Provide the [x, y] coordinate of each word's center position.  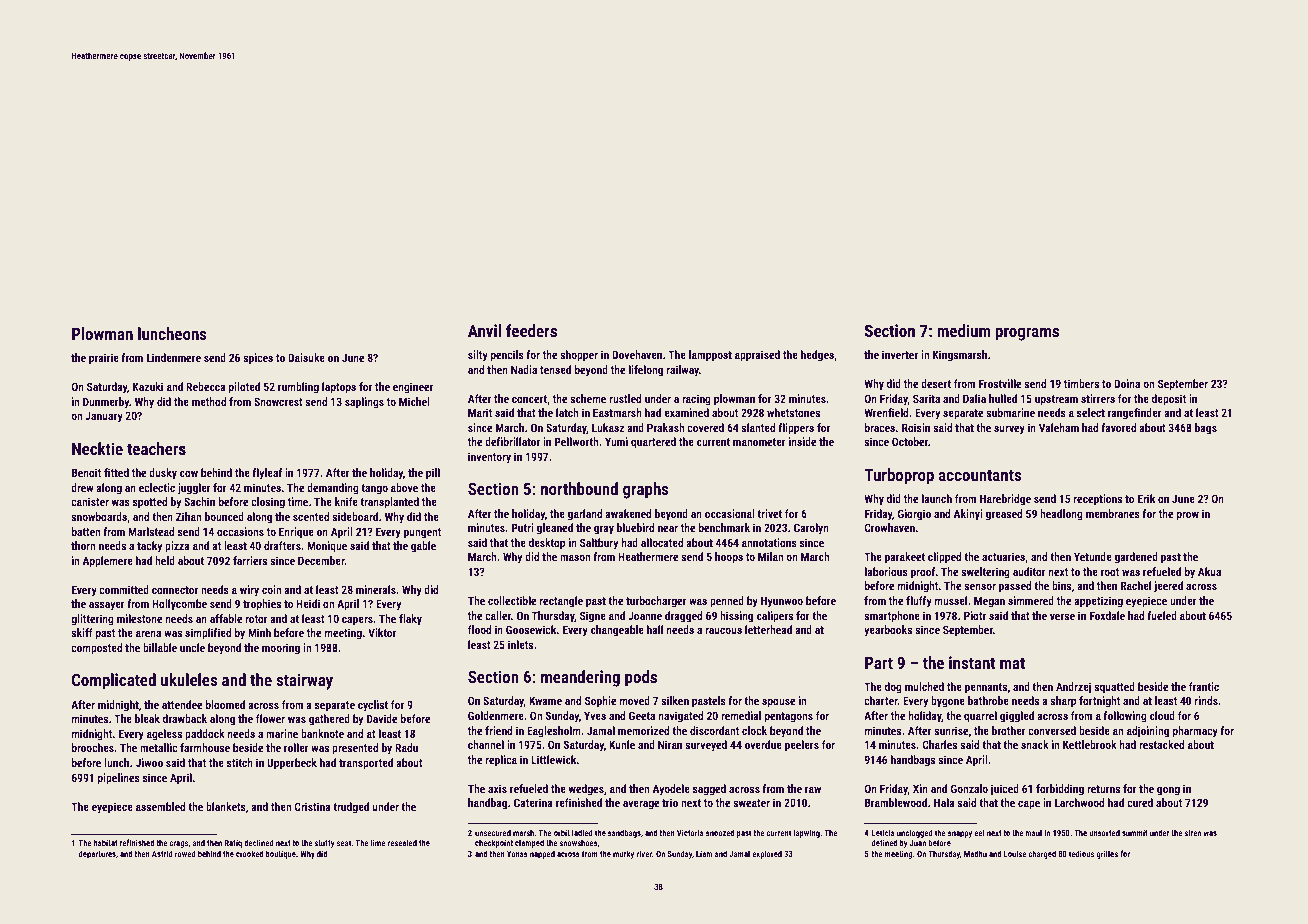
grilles [1107, 854]
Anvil [484, 330]
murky [623, 854]
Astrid [162, 853]
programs [1027, 334]
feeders [531, 330]
